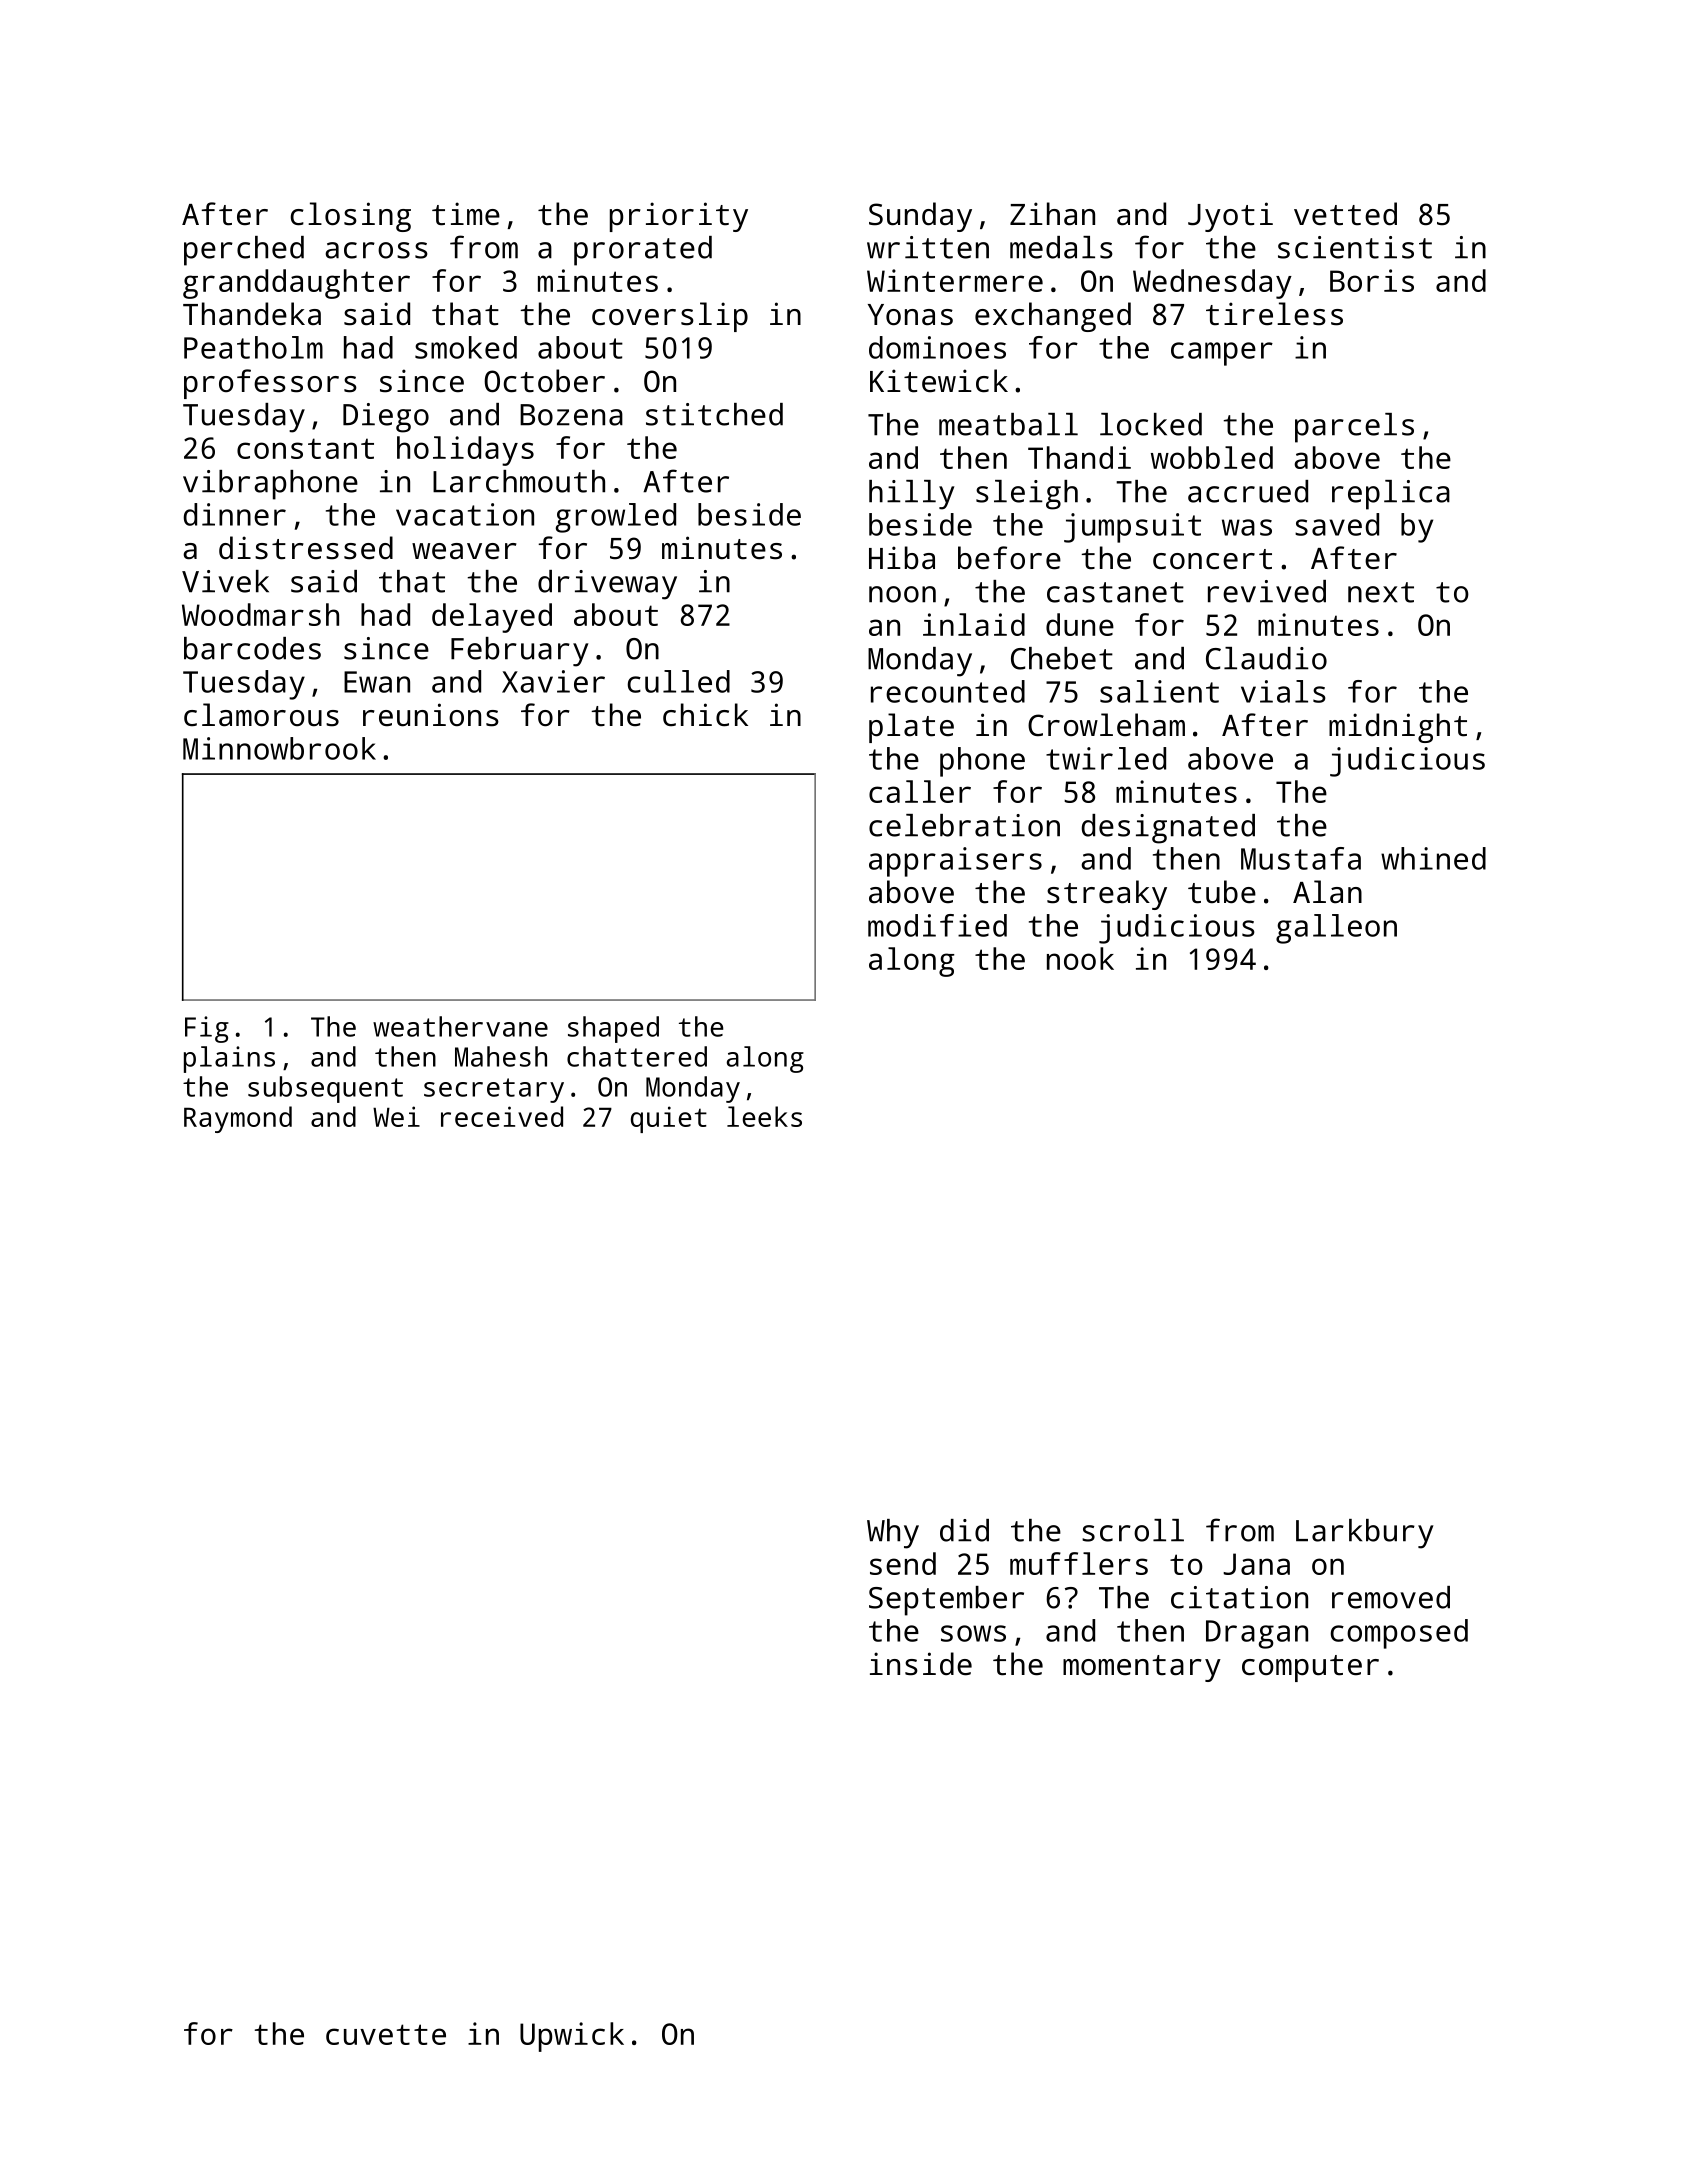 The height and width of the page is (2178, 1683). Describe the element at coordinates (893, 1534) in the page. I see `Why` at that location.
